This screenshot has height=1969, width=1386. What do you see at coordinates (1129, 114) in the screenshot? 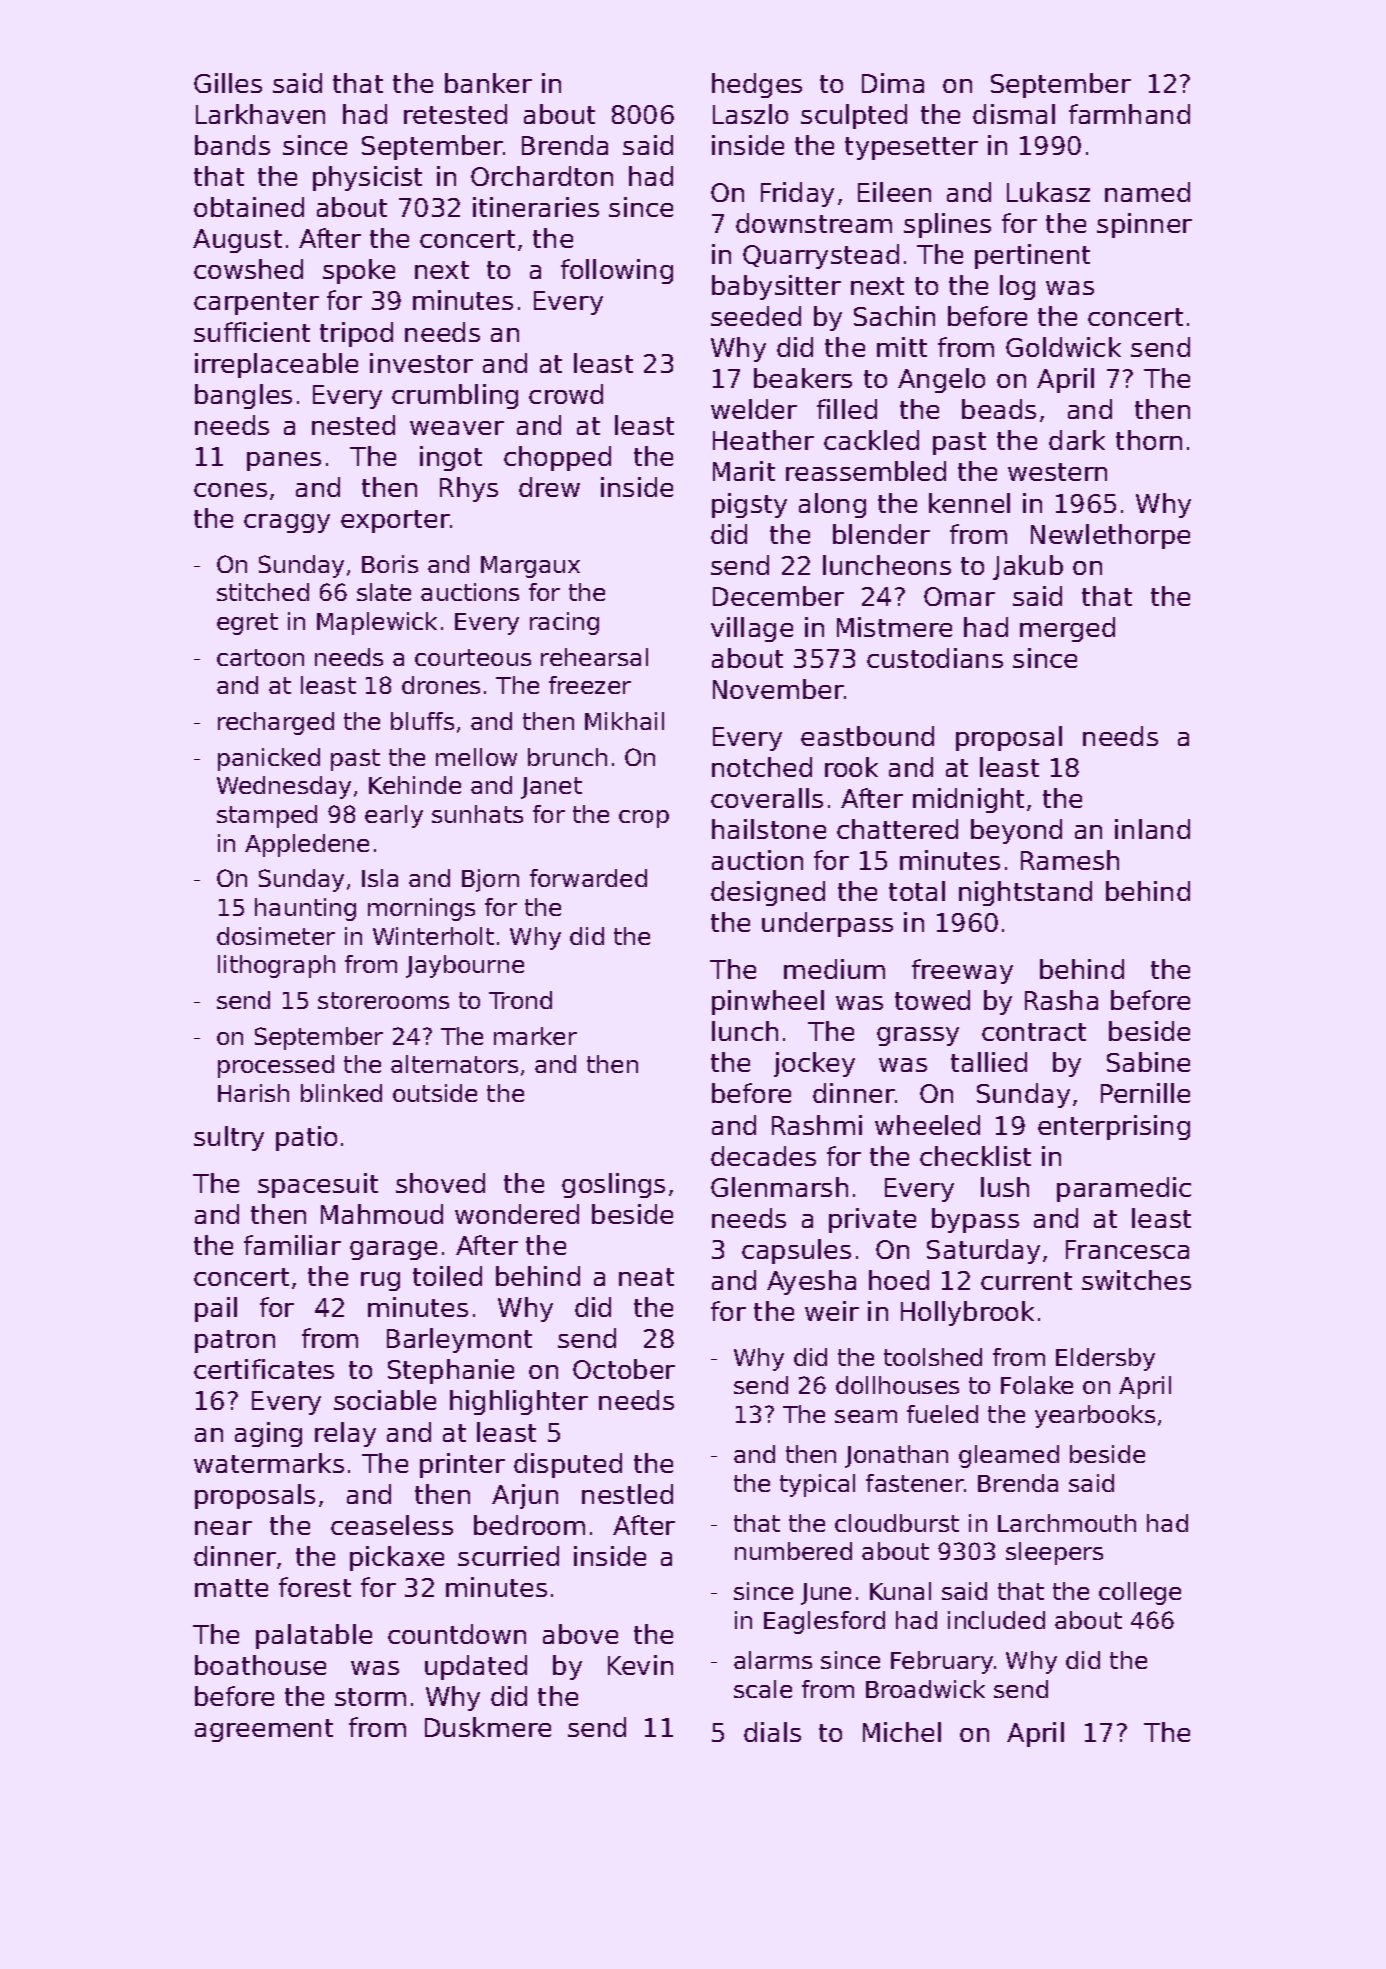
I see `farmhand` at bounding box center [1129, 114].
